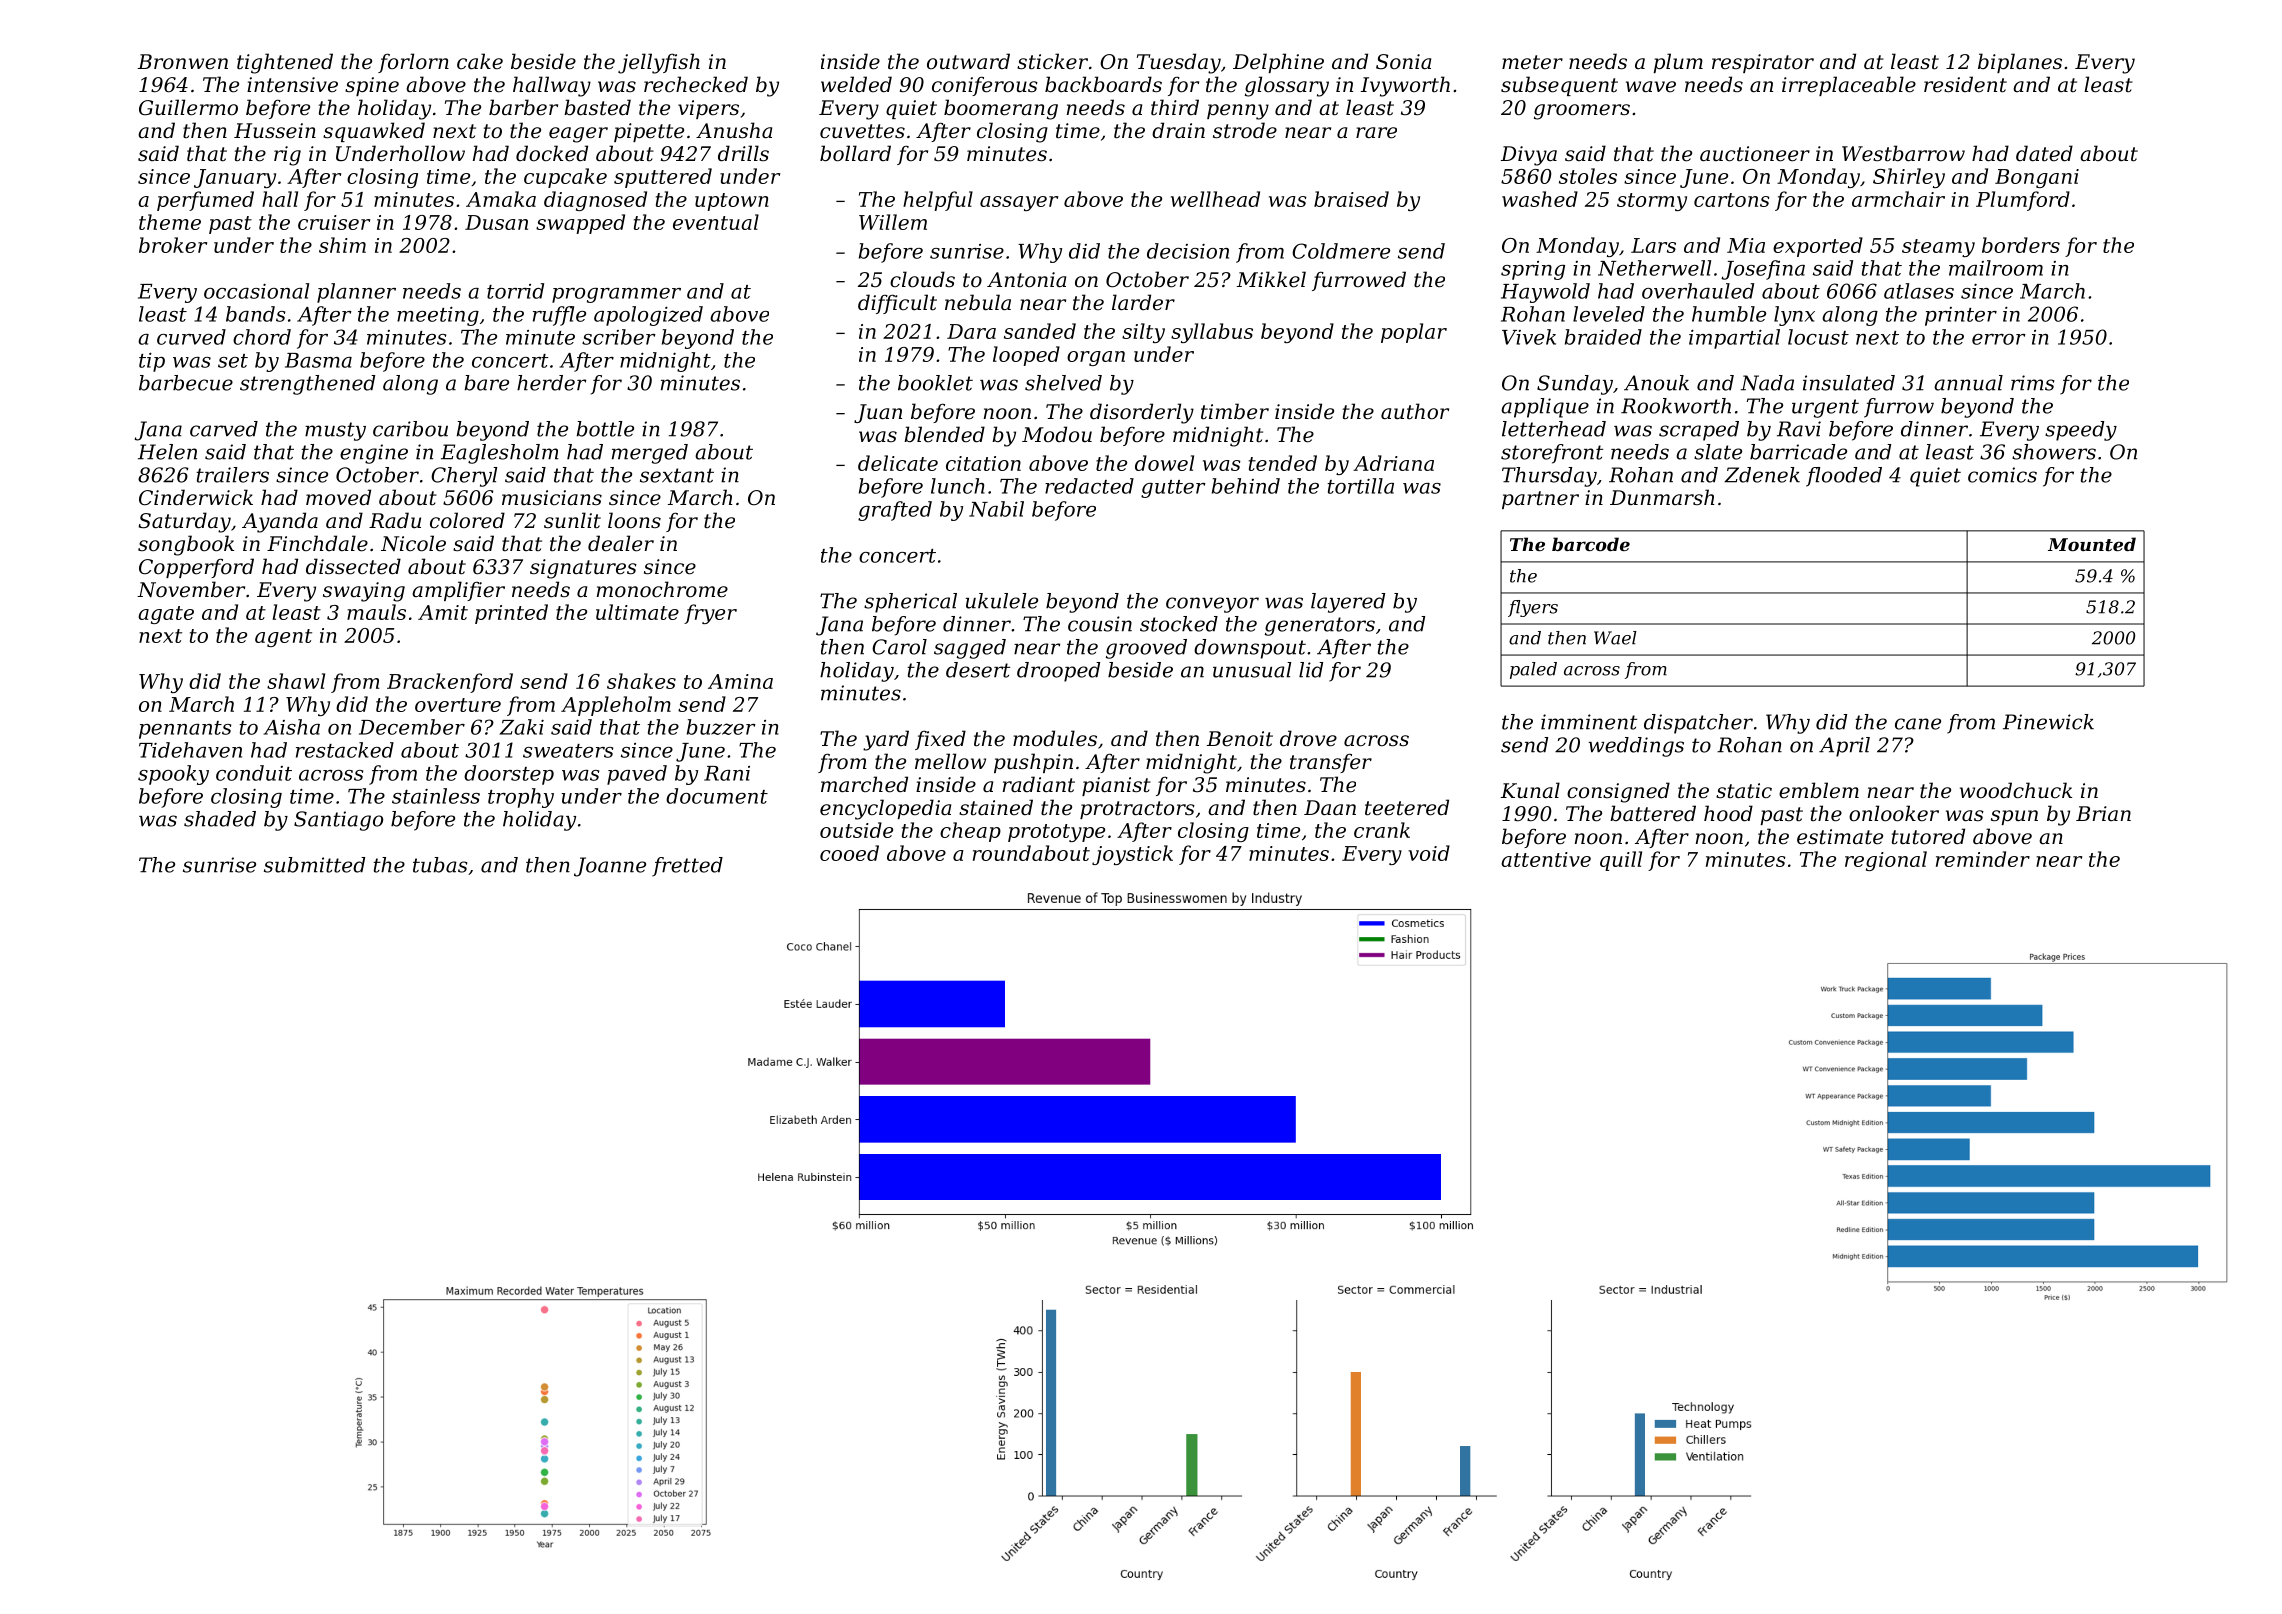 Image resolution: width=2282 pixels, height=1614 pixels. Describe the element at coordinates (205, 201) in the screenshot. I see `perfumed` at that location.
